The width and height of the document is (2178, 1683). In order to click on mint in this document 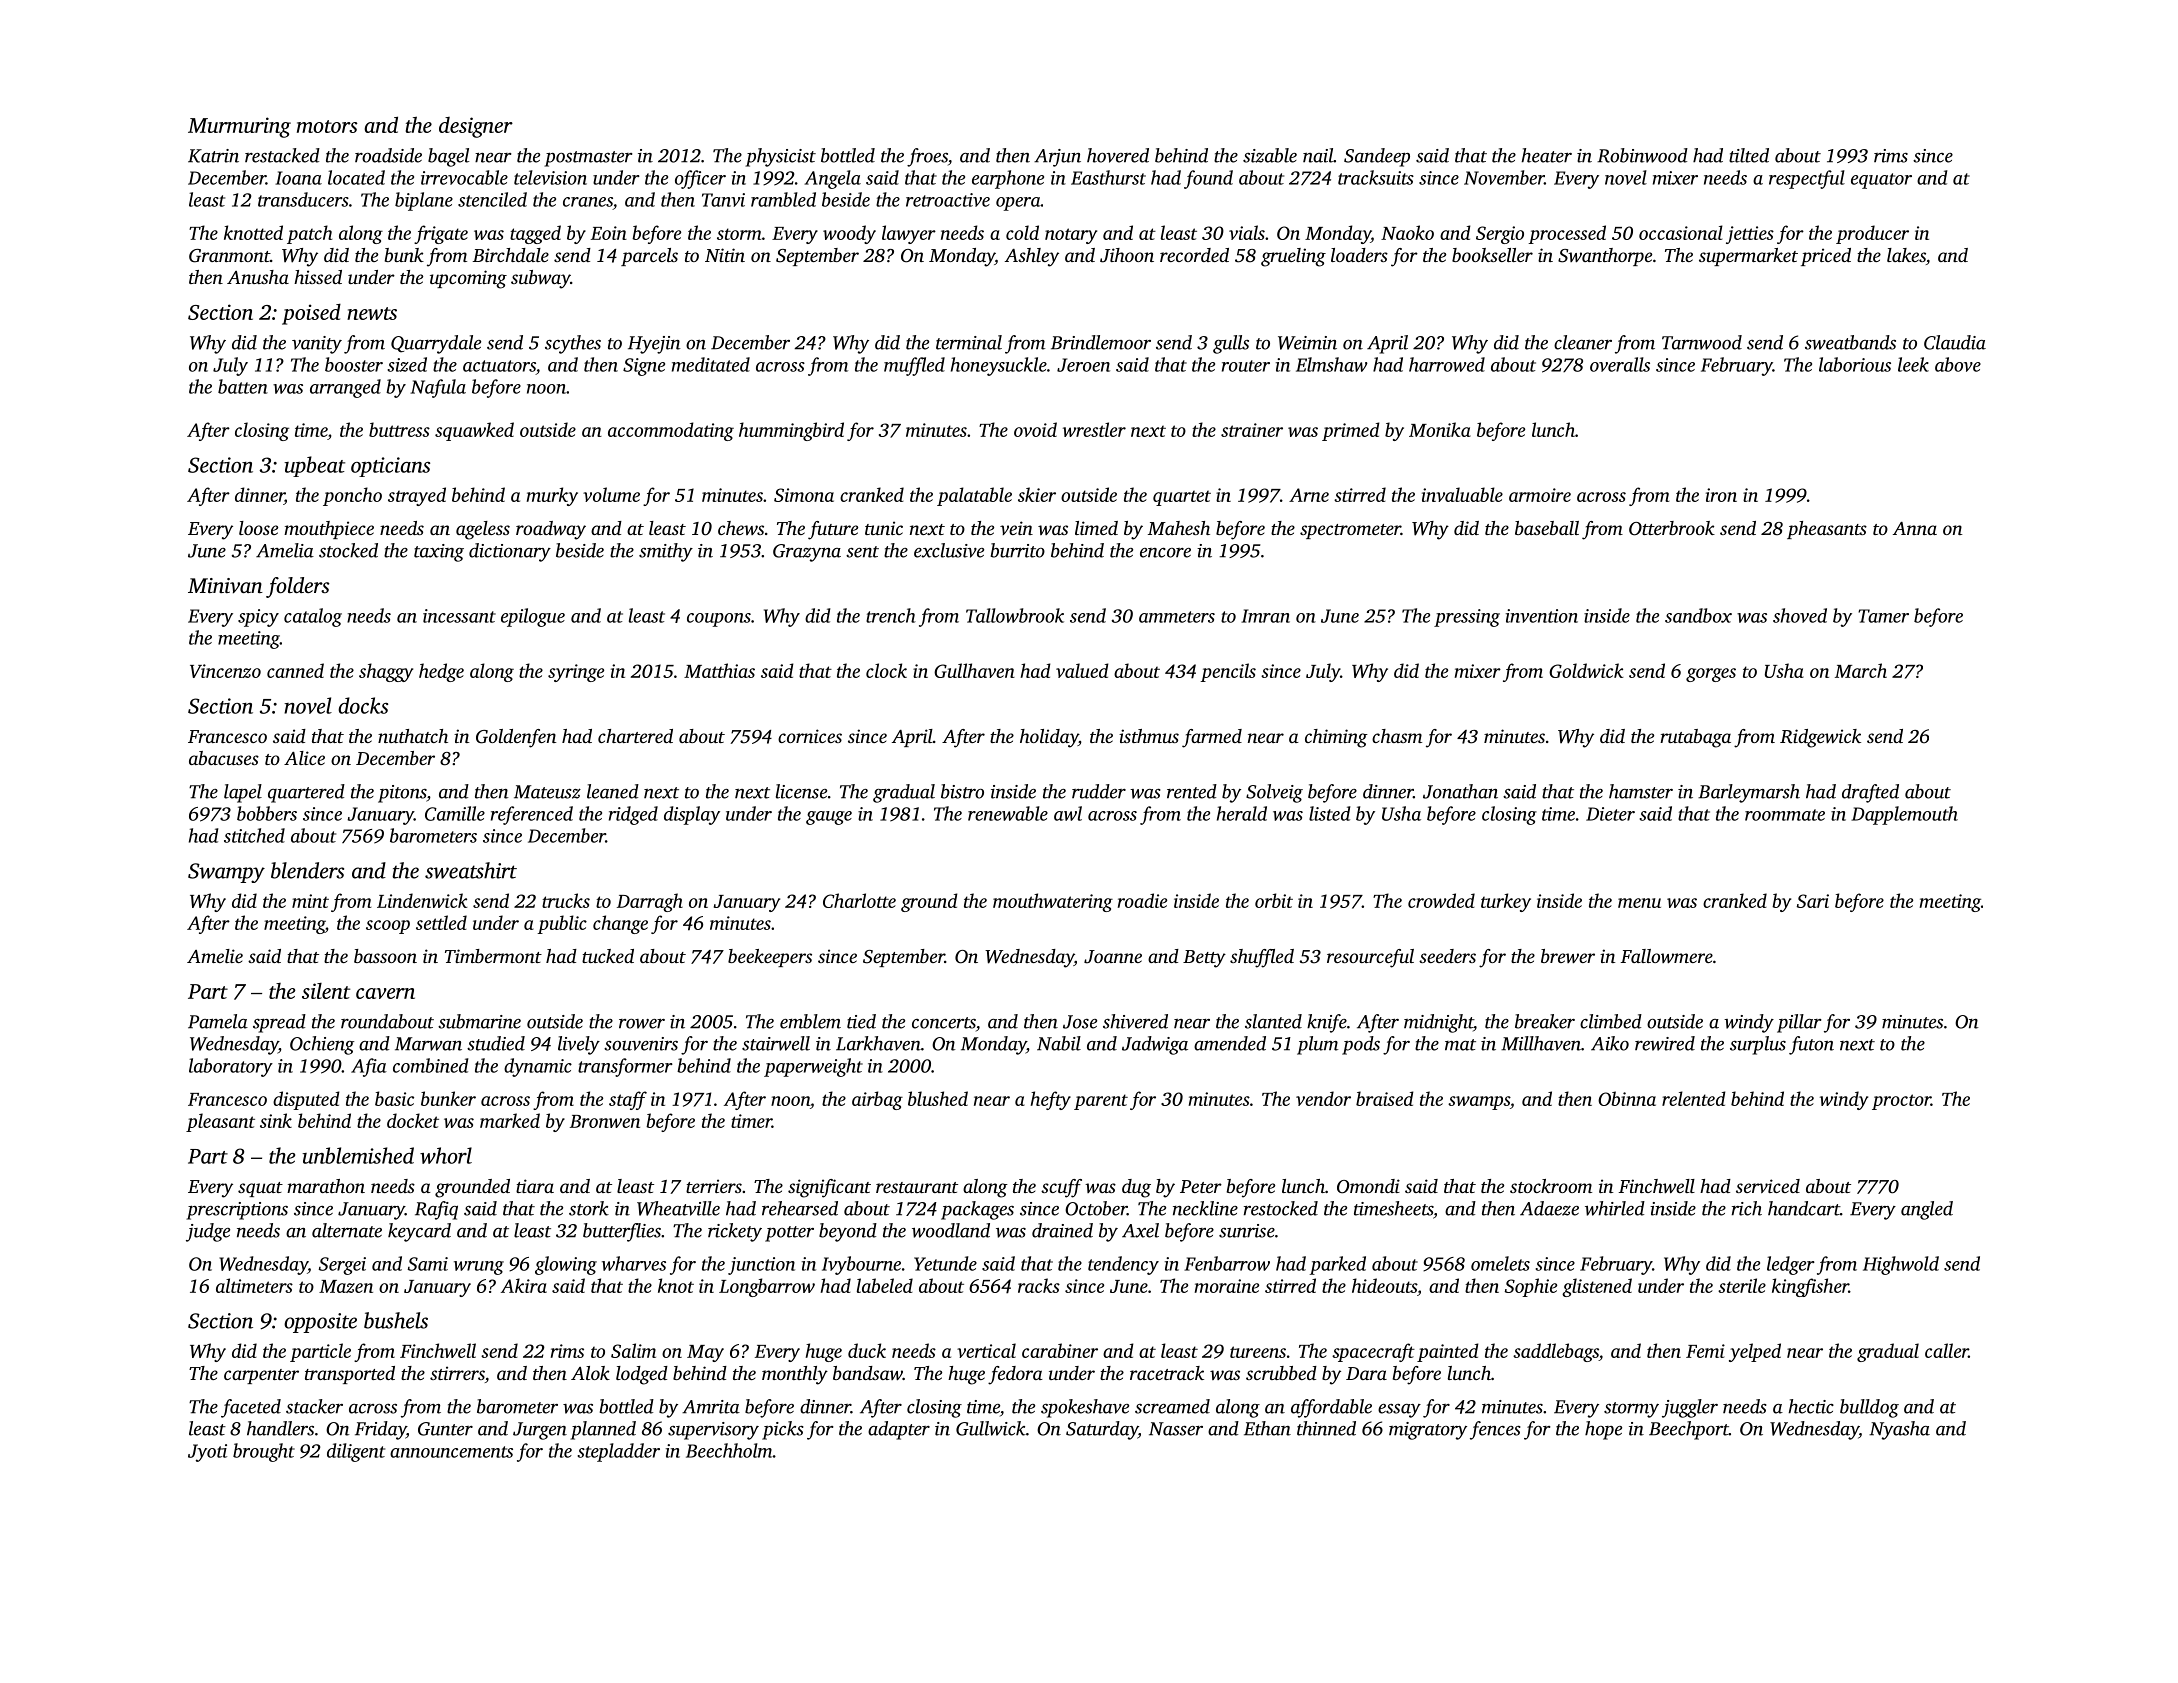, I will do `click(310, 901)`.
